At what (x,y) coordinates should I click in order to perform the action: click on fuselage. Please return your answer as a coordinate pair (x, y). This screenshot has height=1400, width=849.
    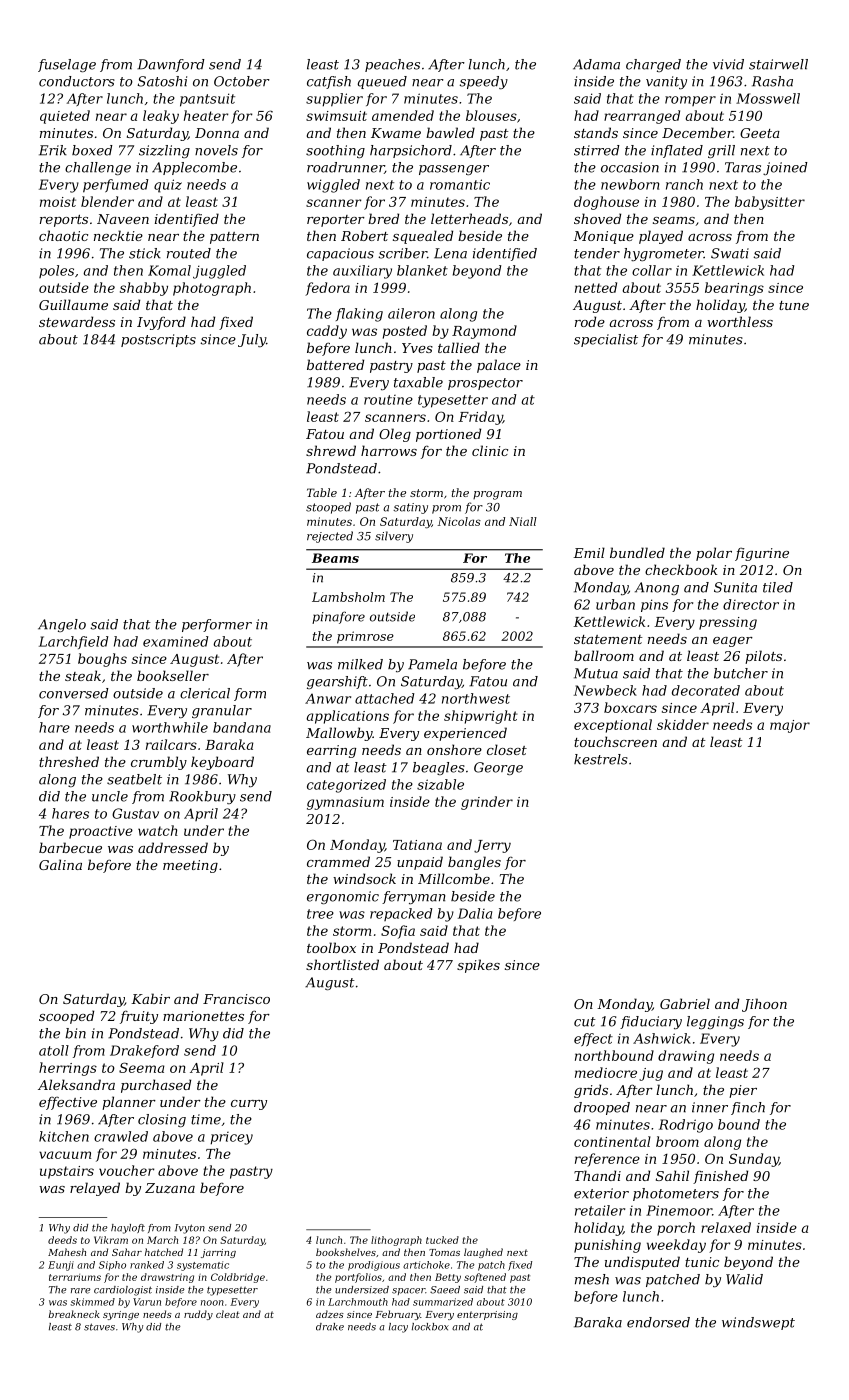
    Looking at the image, I should click on (67, 65).
